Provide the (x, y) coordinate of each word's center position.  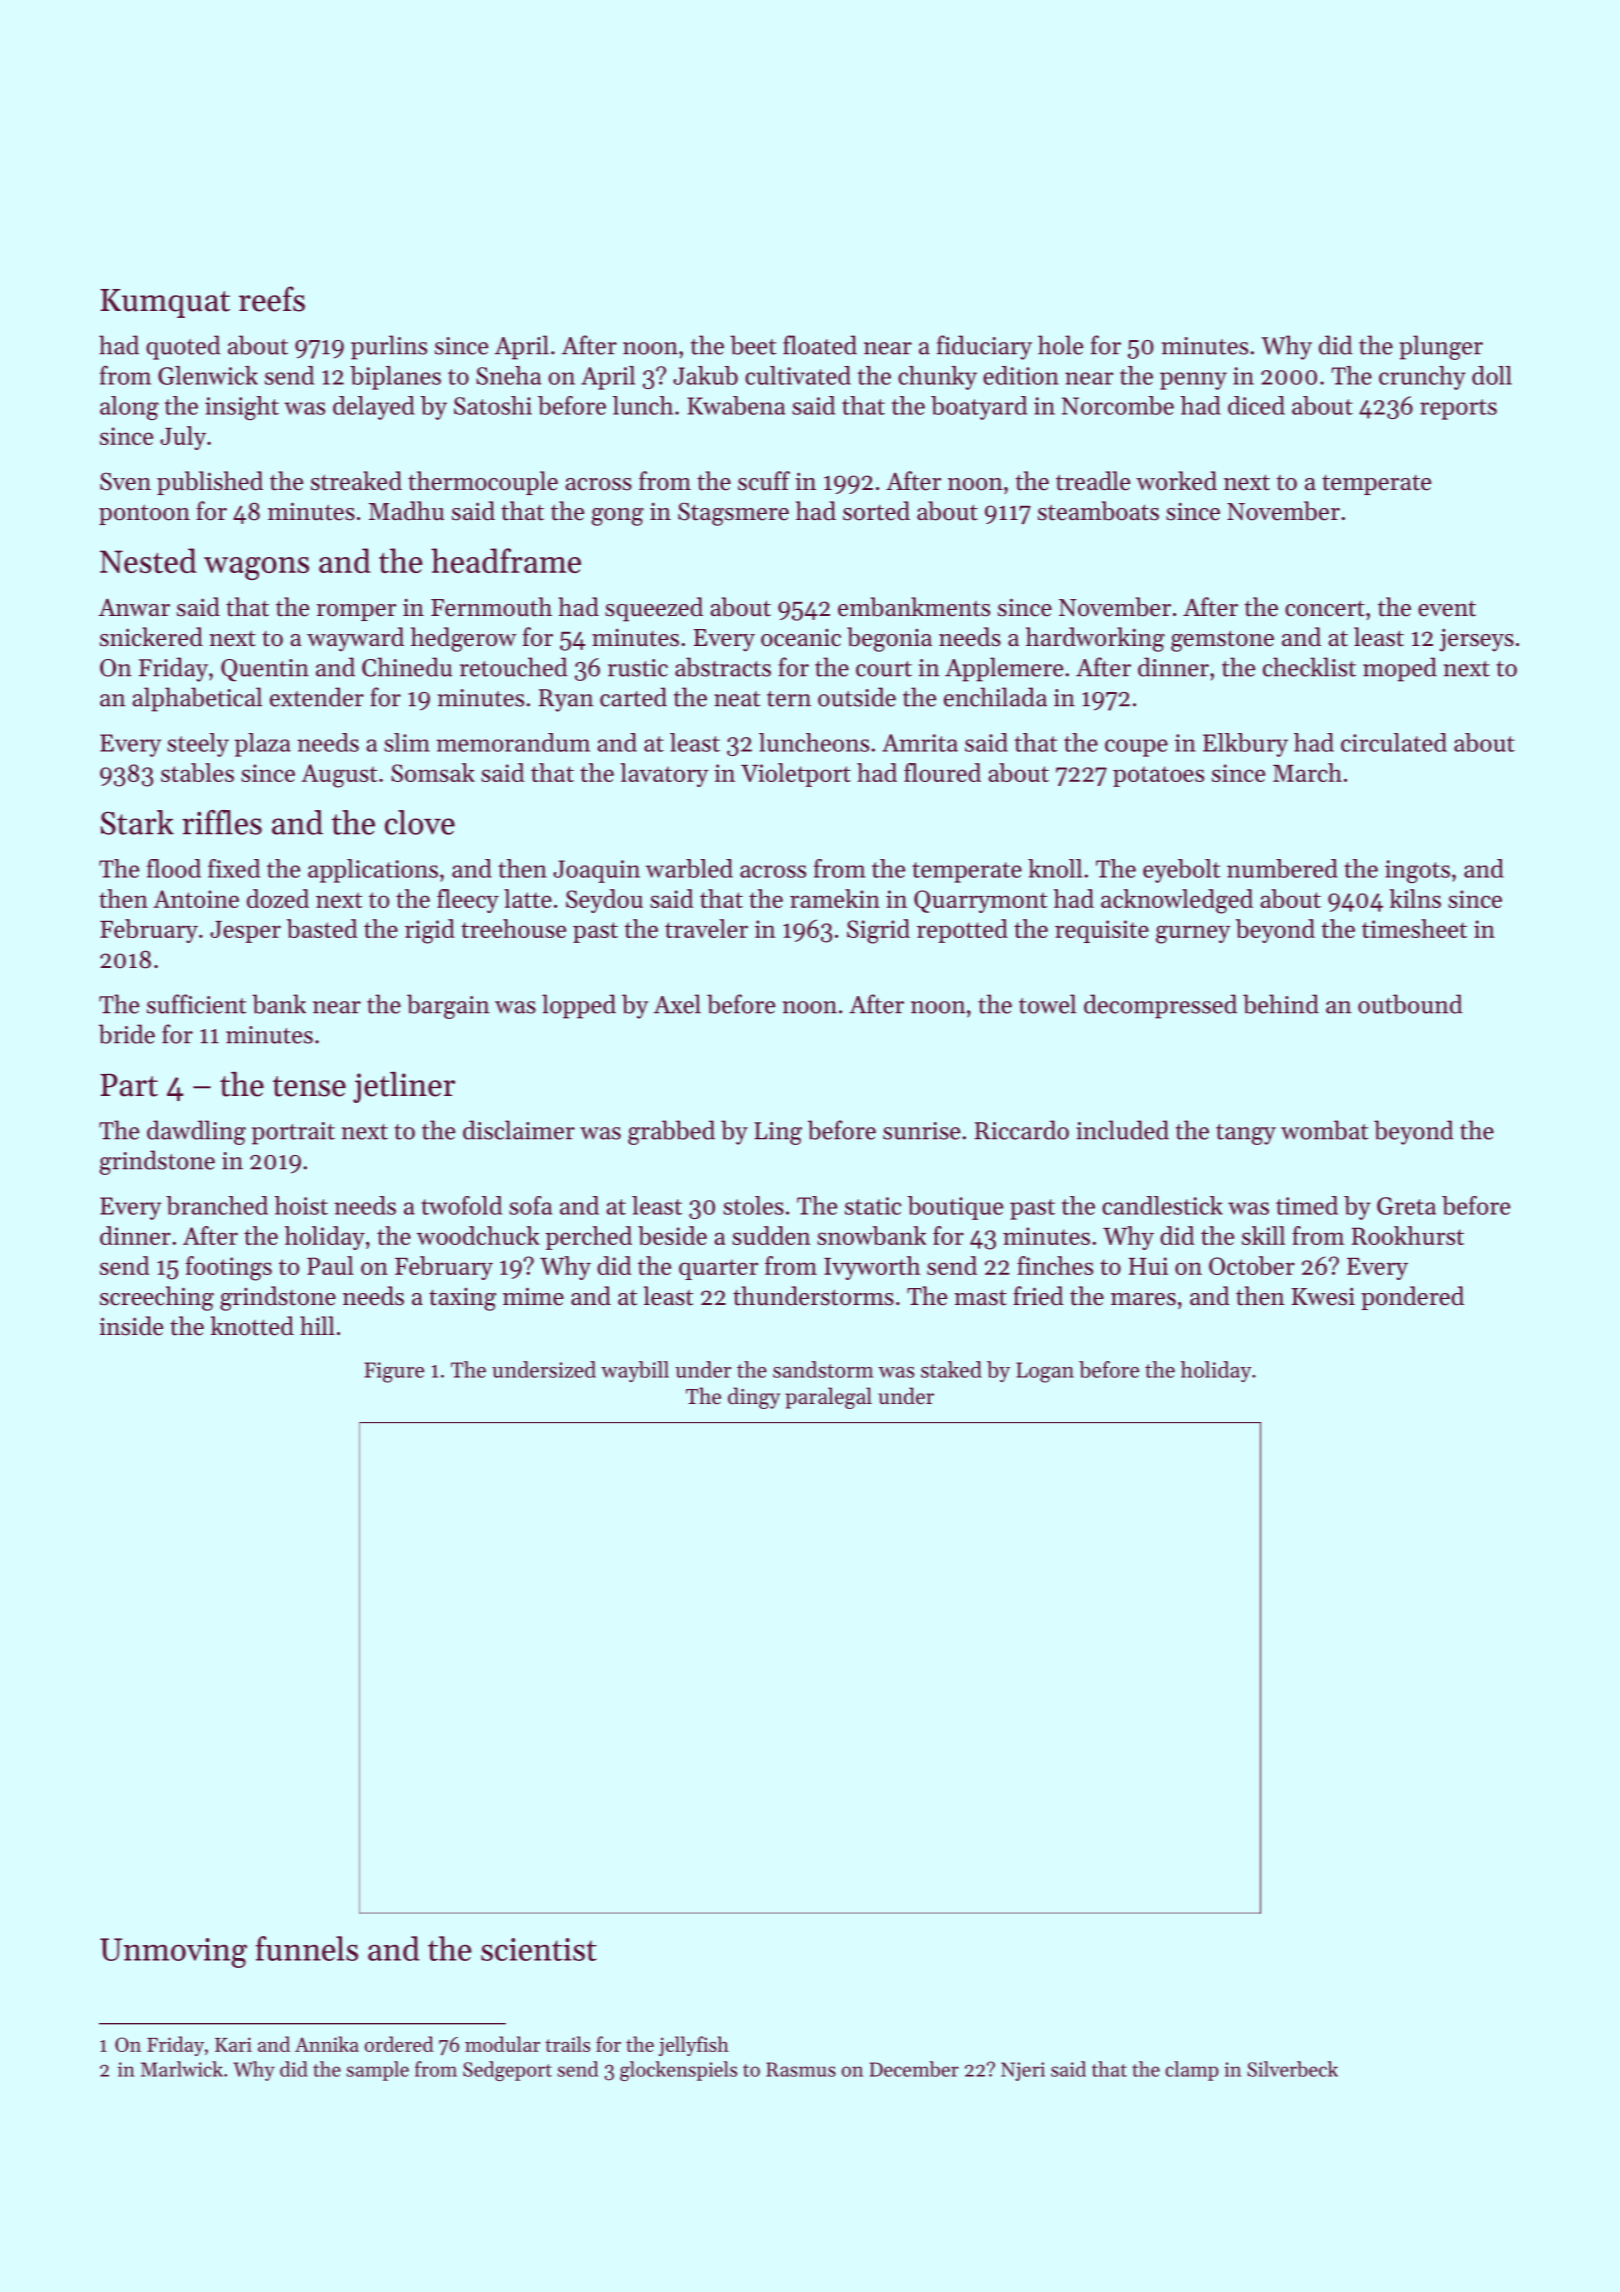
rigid (430, 931)
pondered (1412, 1298)
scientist (539, 1949)
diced (1256, 405)
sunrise (922, 1131)
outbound (1410, 1004)
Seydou (604, 901)
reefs (272, 299)
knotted (252, 1326)
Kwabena (736, 405)
